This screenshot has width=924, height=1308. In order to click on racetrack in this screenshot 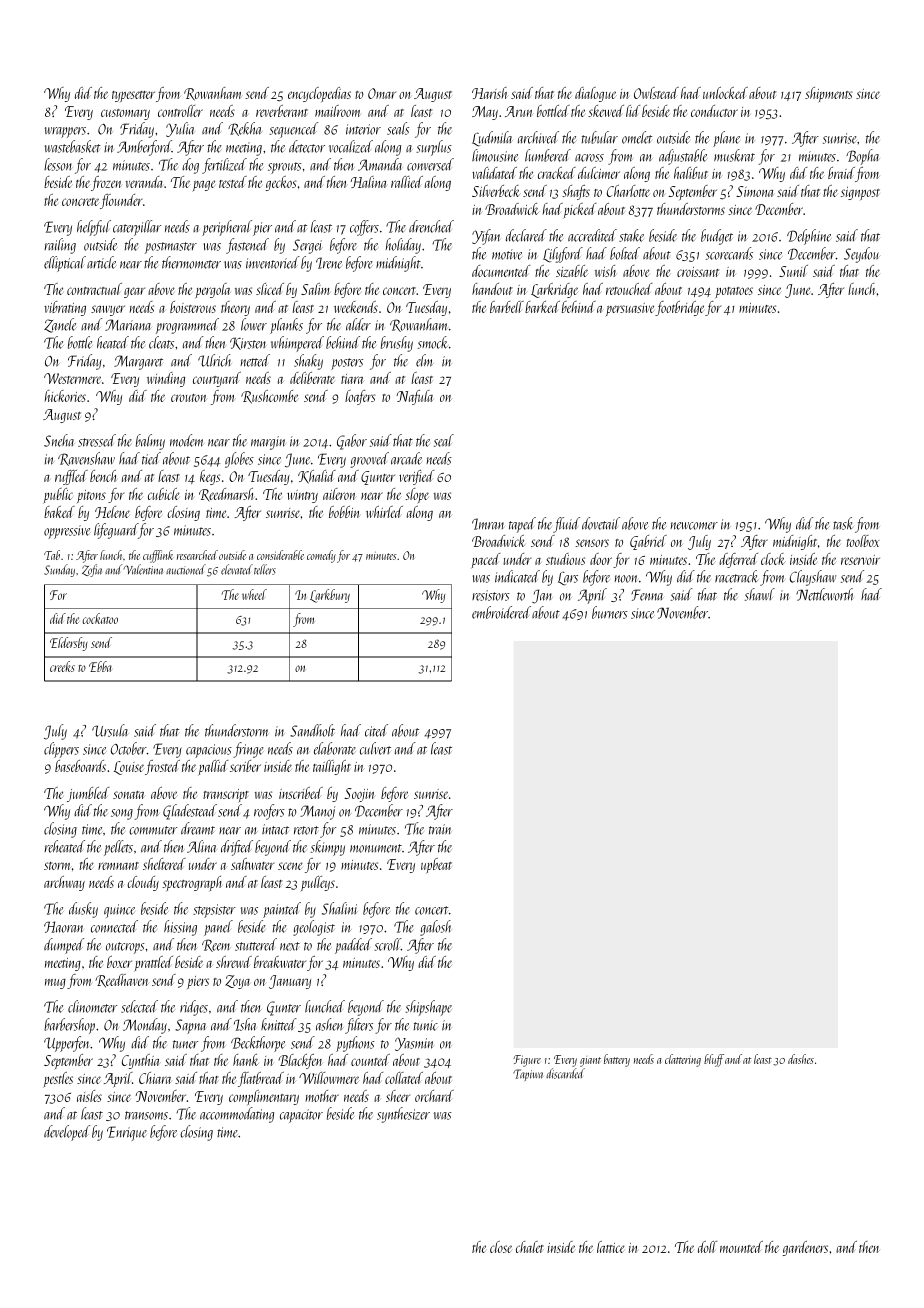, I will do `click(737, 576)`.
